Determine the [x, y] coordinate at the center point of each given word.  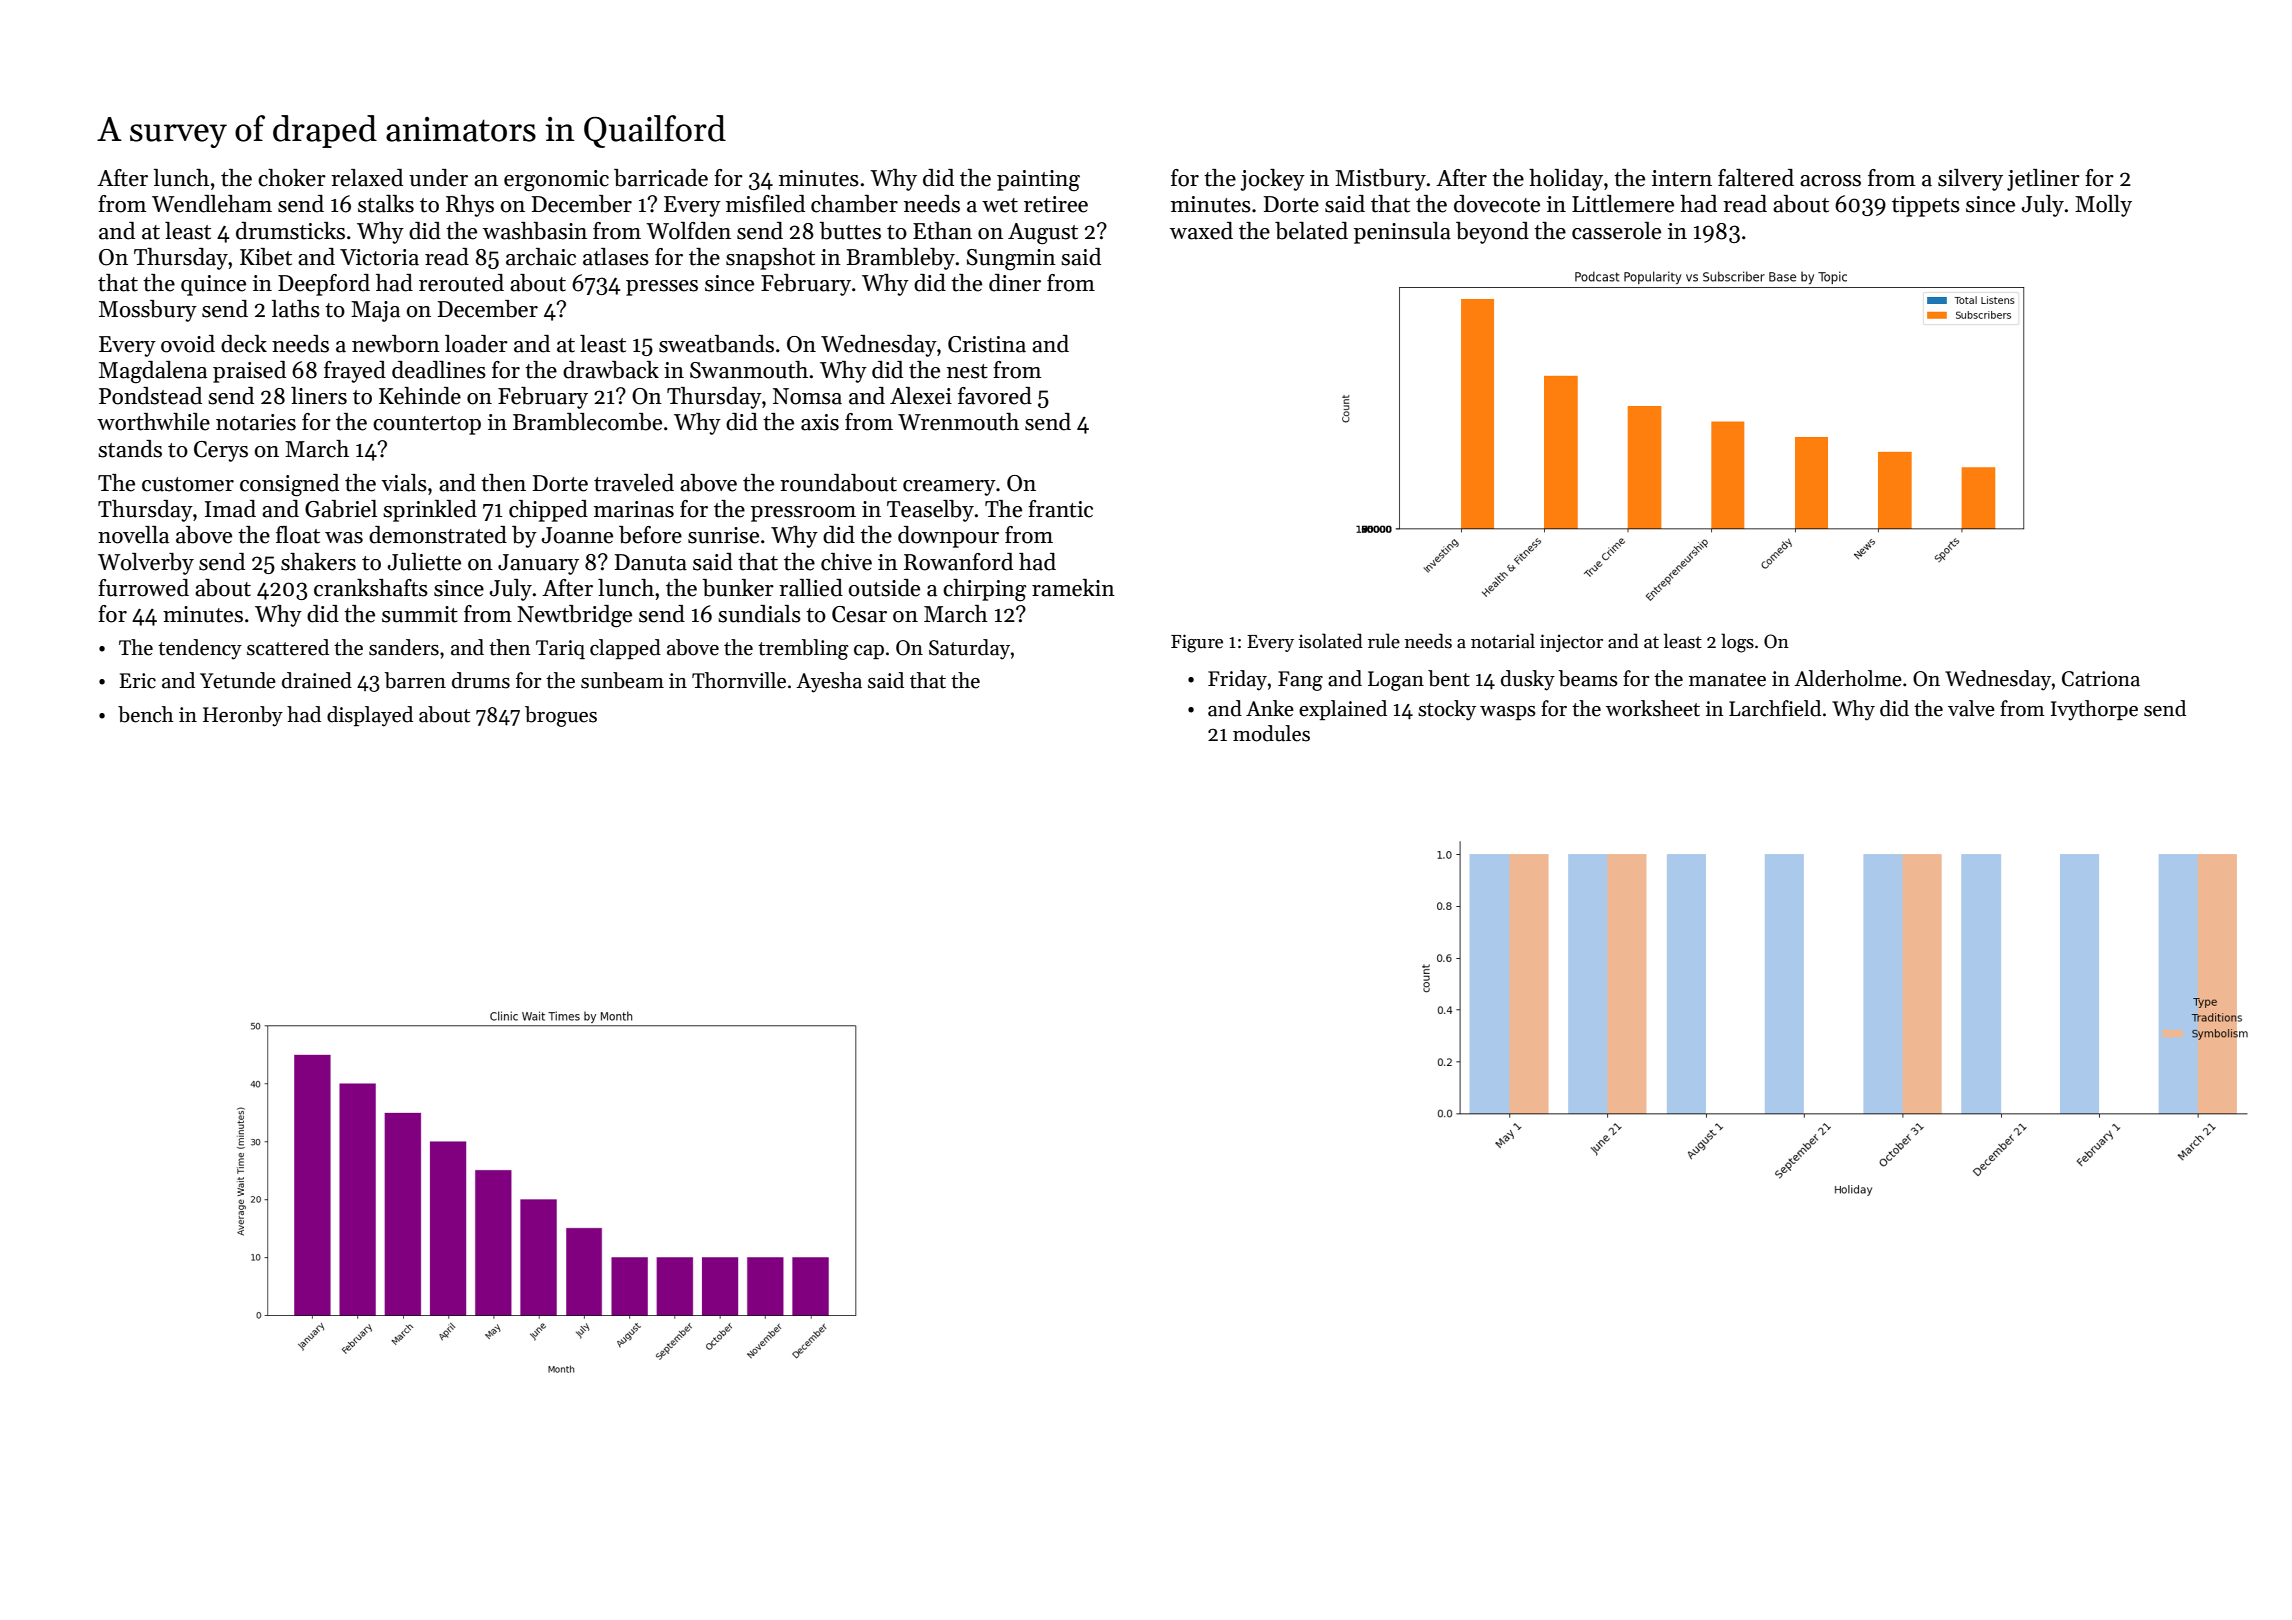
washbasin [535, 231]
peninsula [1402, 233]
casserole [1616, 231]
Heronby [243, 716]
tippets [1926, 206]
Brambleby [900, 259]
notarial [1503, 641]
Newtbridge [574, 616]
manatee [1727, 680]
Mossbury [148, 311]
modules [1271, 733]
